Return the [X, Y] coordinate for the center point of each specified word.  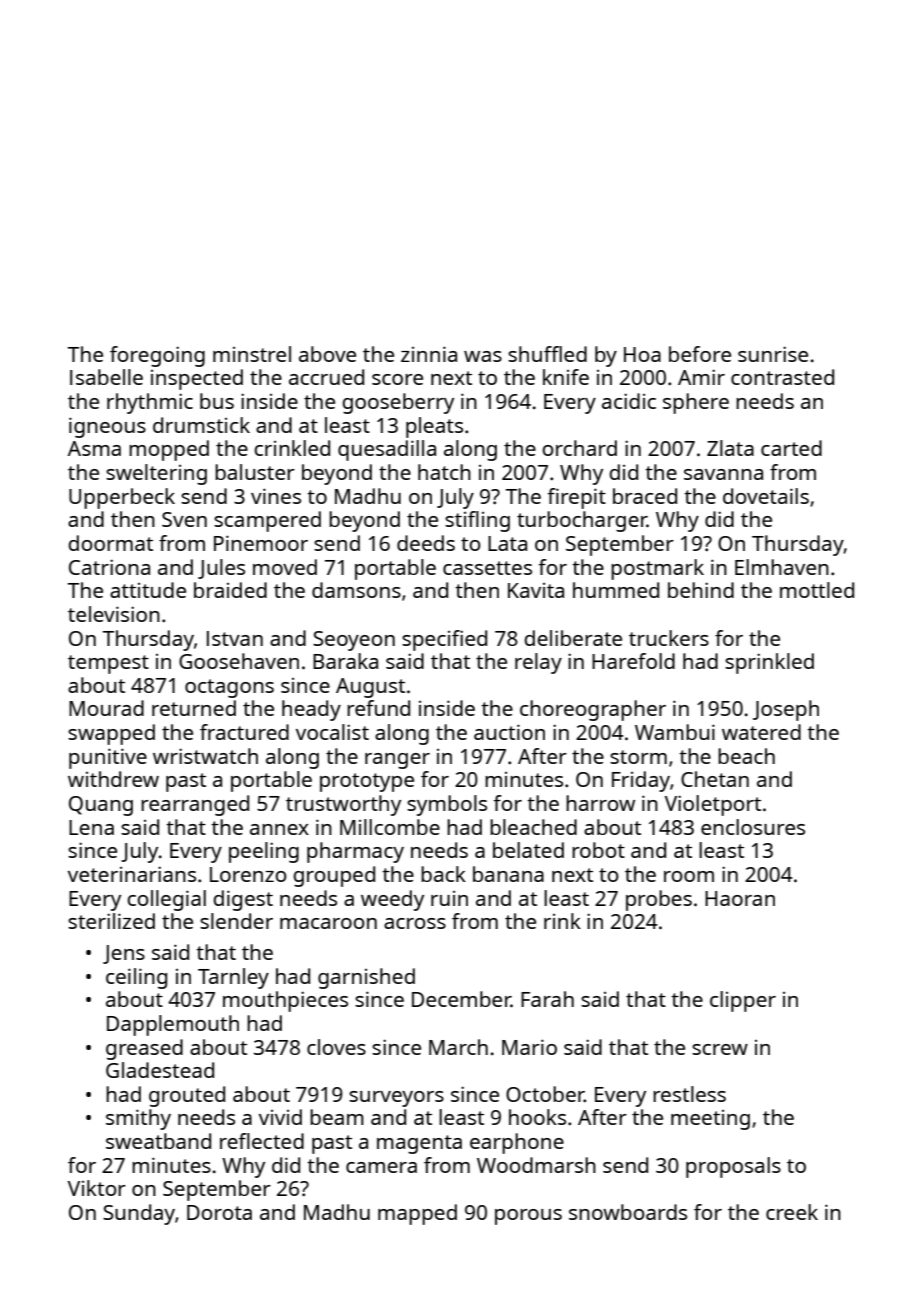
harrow [600, 803]
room [689, 876]
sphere [696, 403]
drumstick [201, 425]
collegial [166, 900]
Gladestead [160, 1070]
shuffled [547, 354]
